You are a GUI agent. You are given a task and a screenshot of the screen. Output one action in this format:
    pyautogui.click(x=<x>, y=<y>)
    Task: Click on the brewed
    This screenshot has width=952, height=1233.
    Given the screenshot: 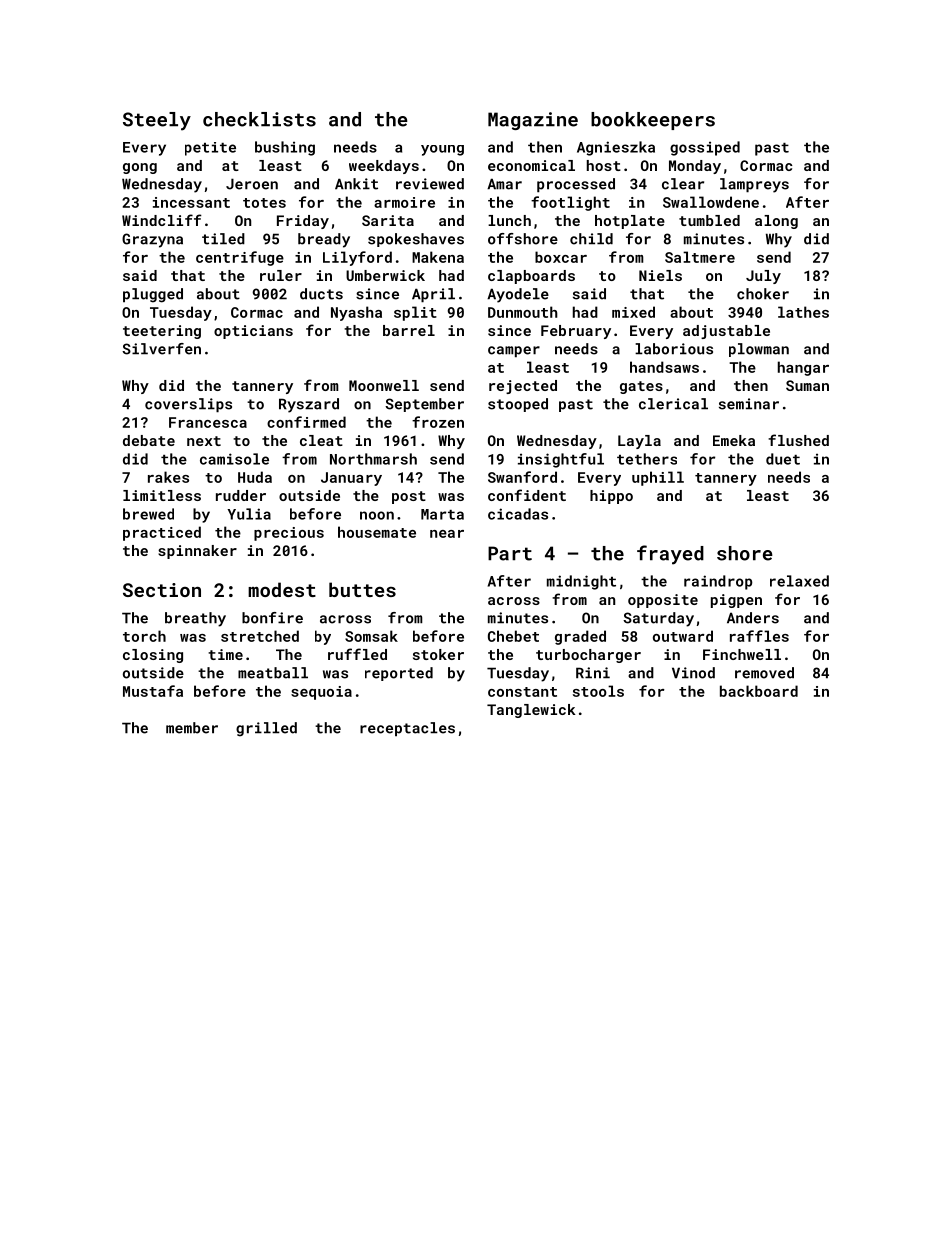 What is the action you would take?
    pyautogui.click(x=148, y=514)
